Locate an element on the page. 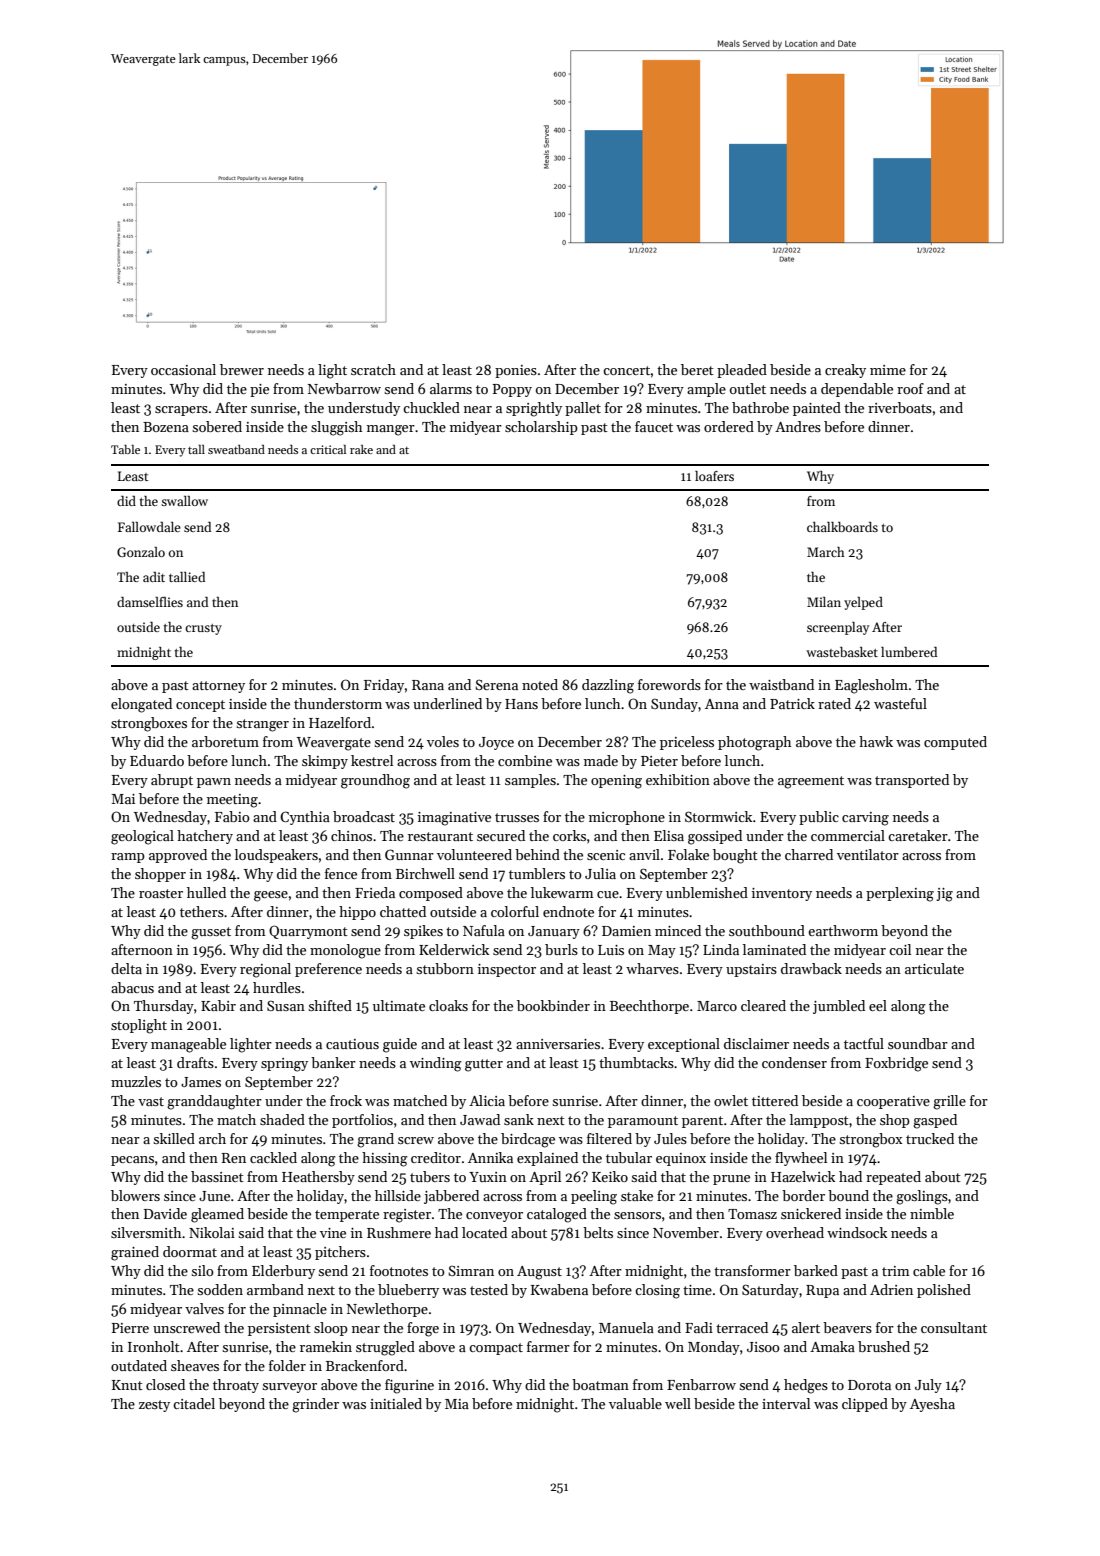 This document has height=1556, width=1100. roaster is located at coordinates (161, 893).
